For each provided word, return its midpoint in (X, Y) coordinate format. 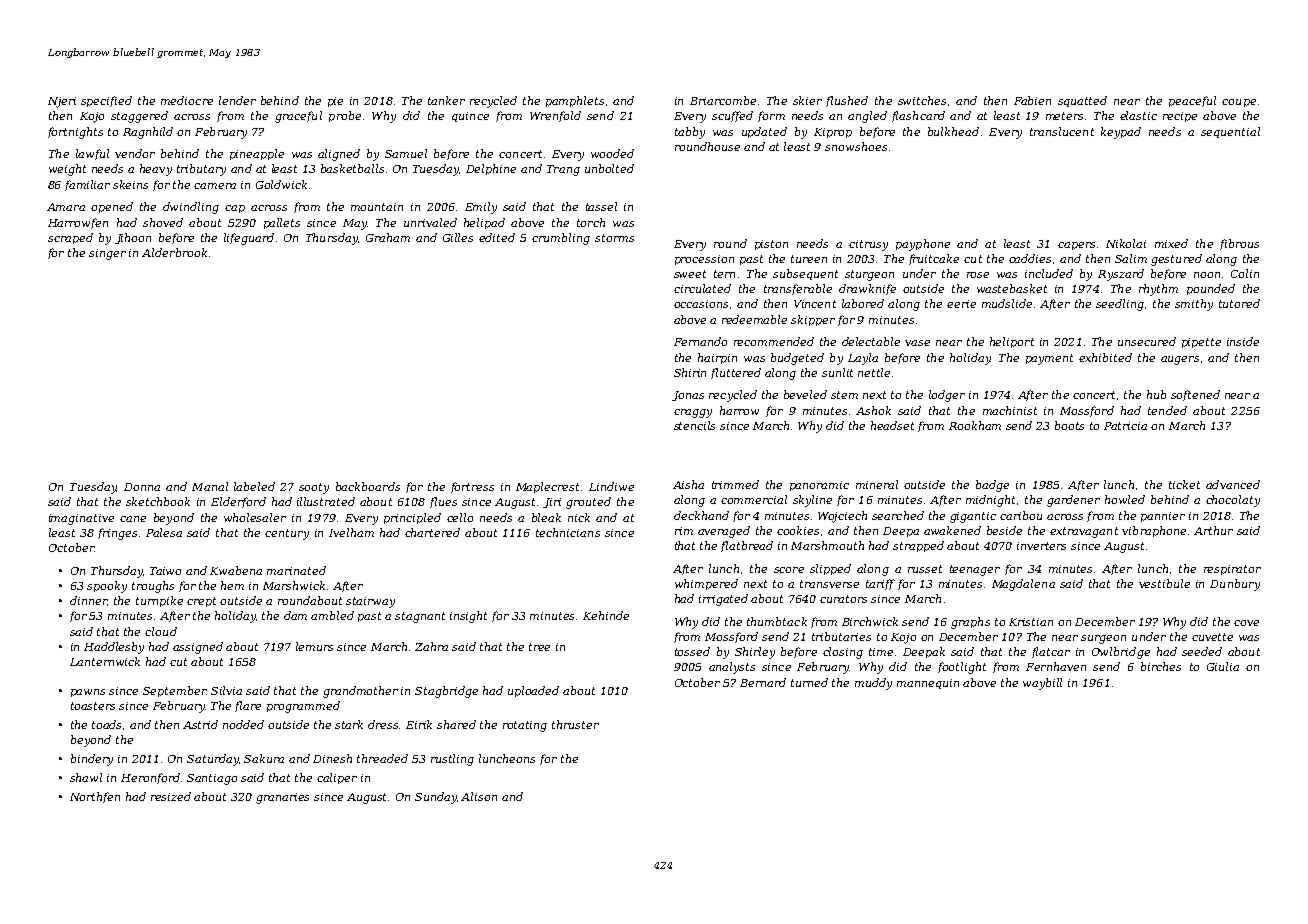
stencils (694, 425)
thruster (575, 724)
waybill (1042, 684)
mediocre (187, 100)
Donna (142, 487)
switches (922, 100)
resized (171, 796)
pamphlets (575, 101)
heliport (1012, 342)
